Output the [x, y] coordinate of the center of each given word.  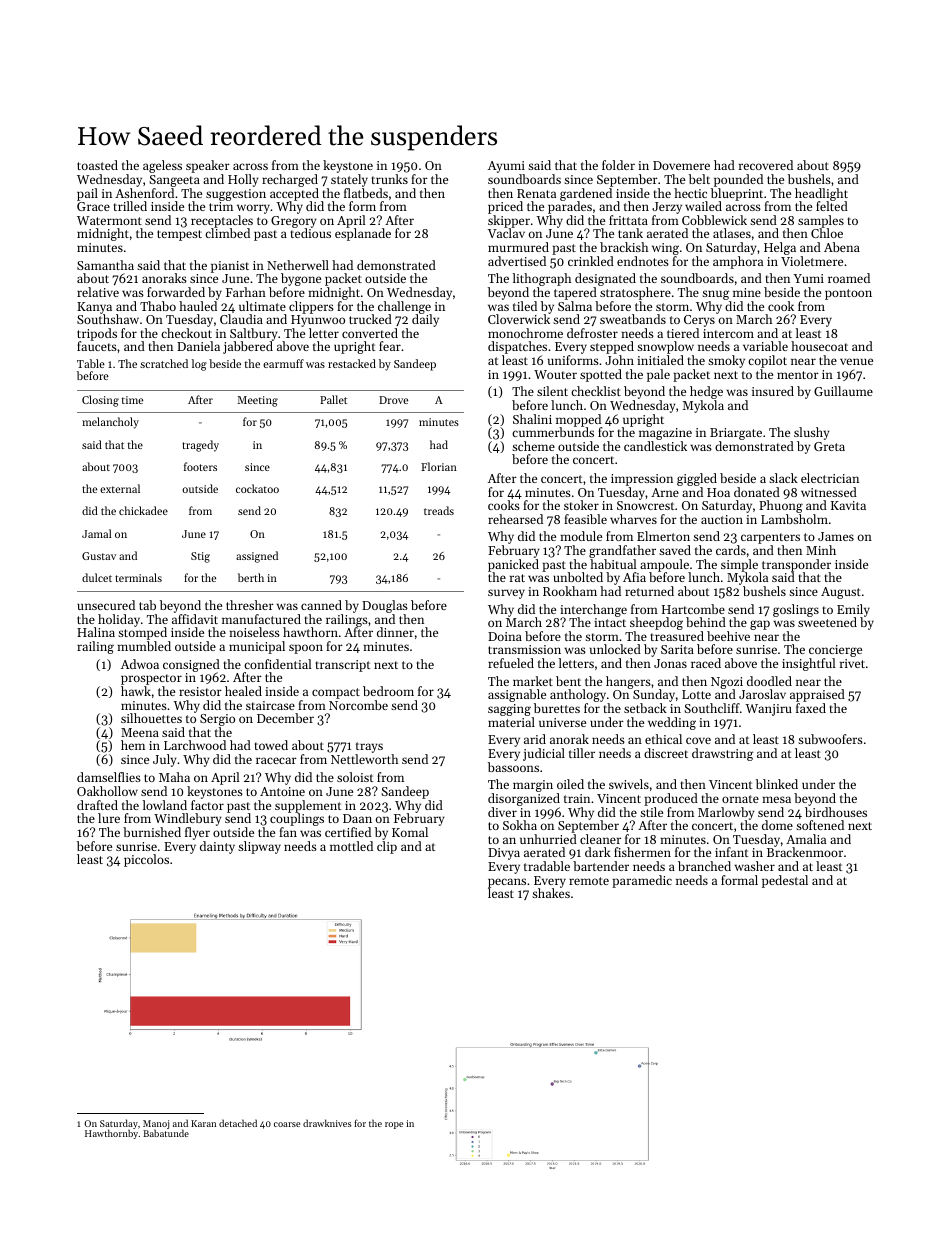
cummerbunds [553, 432]
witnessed [829, 492]
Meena [140, 732]
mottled [351, 846]
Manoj [156, 1125]
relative [98, 292]
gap [760, 625]
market [533, 681]
